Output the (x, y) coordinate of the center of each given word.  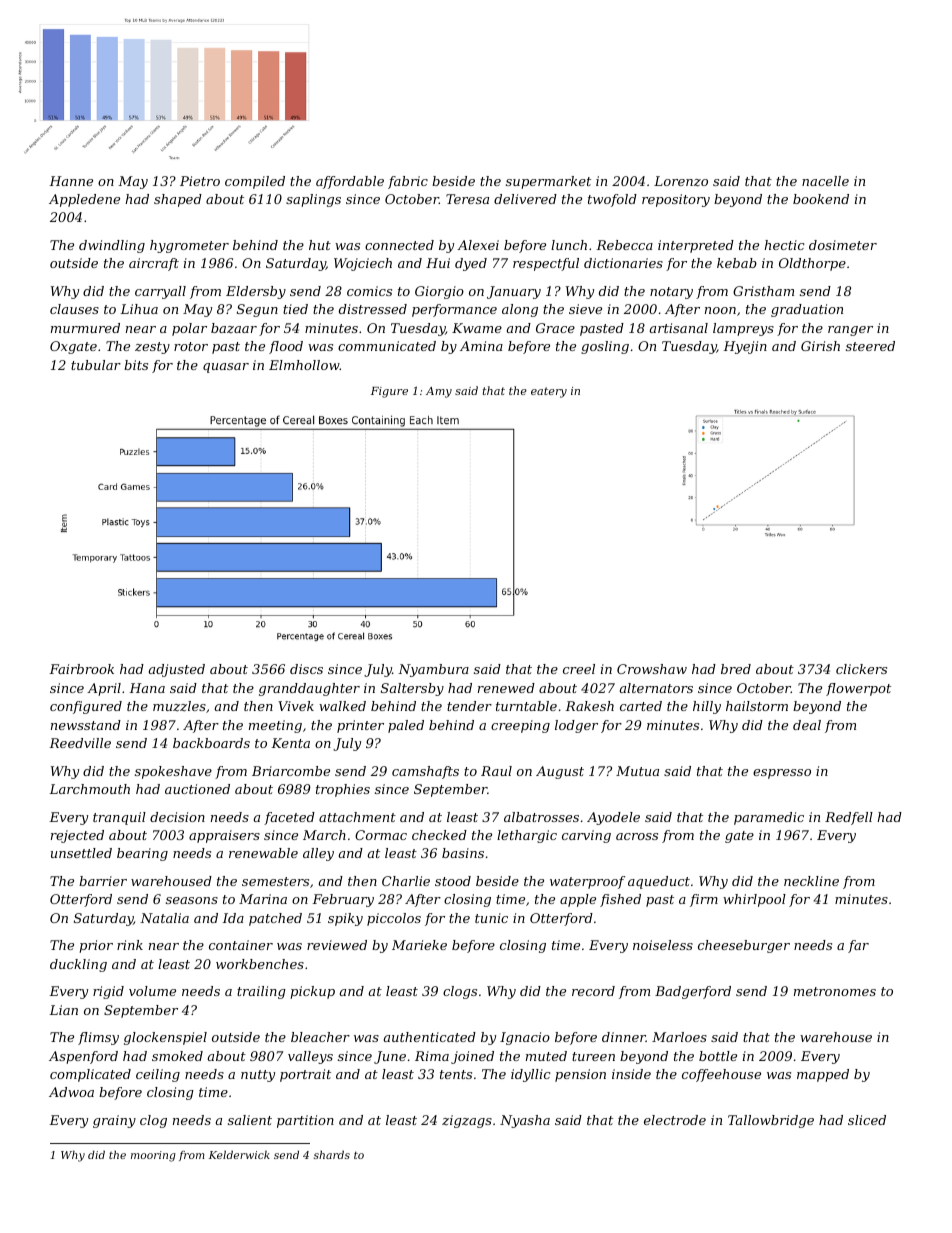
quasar (226, 368)
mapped (823, 1075)
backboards (211, 743)
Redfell (849, 818)
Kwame (477, 328)
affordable (350, 182)
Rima (432, 1056)
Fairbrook (81, 669)
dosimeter (843, 245)
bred (736, 669)
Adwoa (71, 1092)
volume (152, 991)
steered (870, 346)
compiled (255, 182)
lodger (576, 726)
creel (579, 669)
